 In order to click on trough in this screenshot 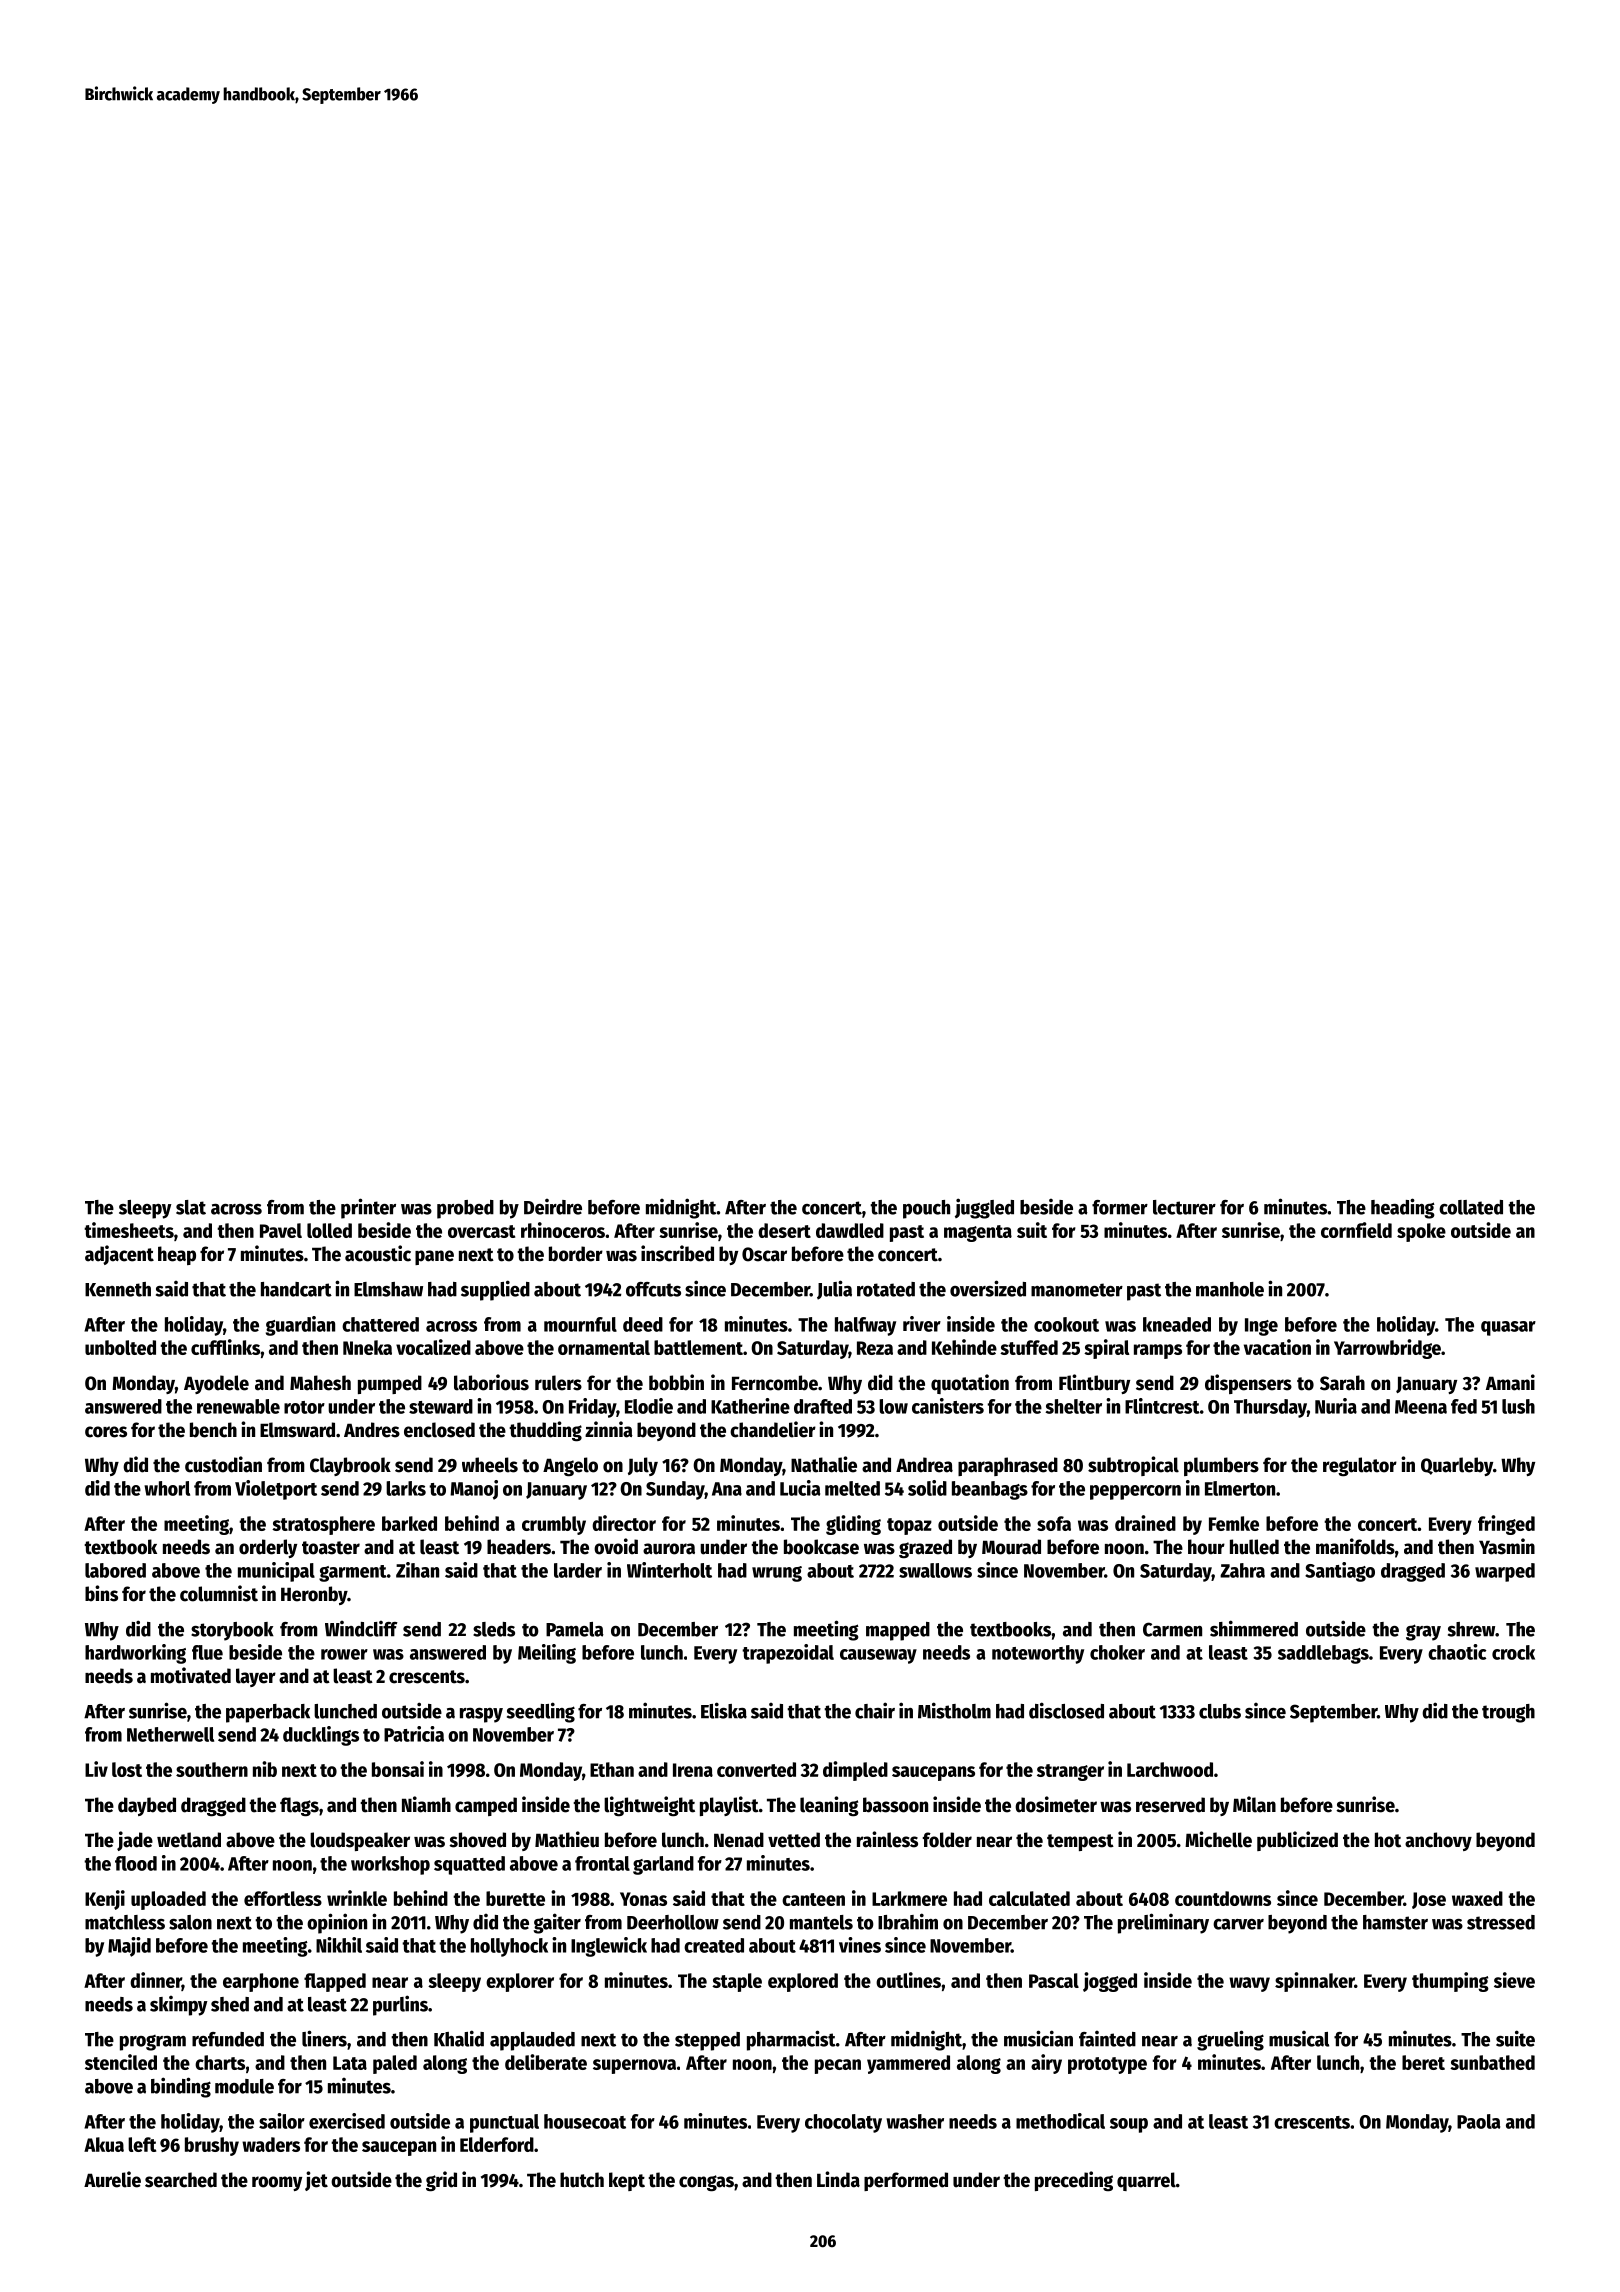, I will do `click(1508, 1713)`.
